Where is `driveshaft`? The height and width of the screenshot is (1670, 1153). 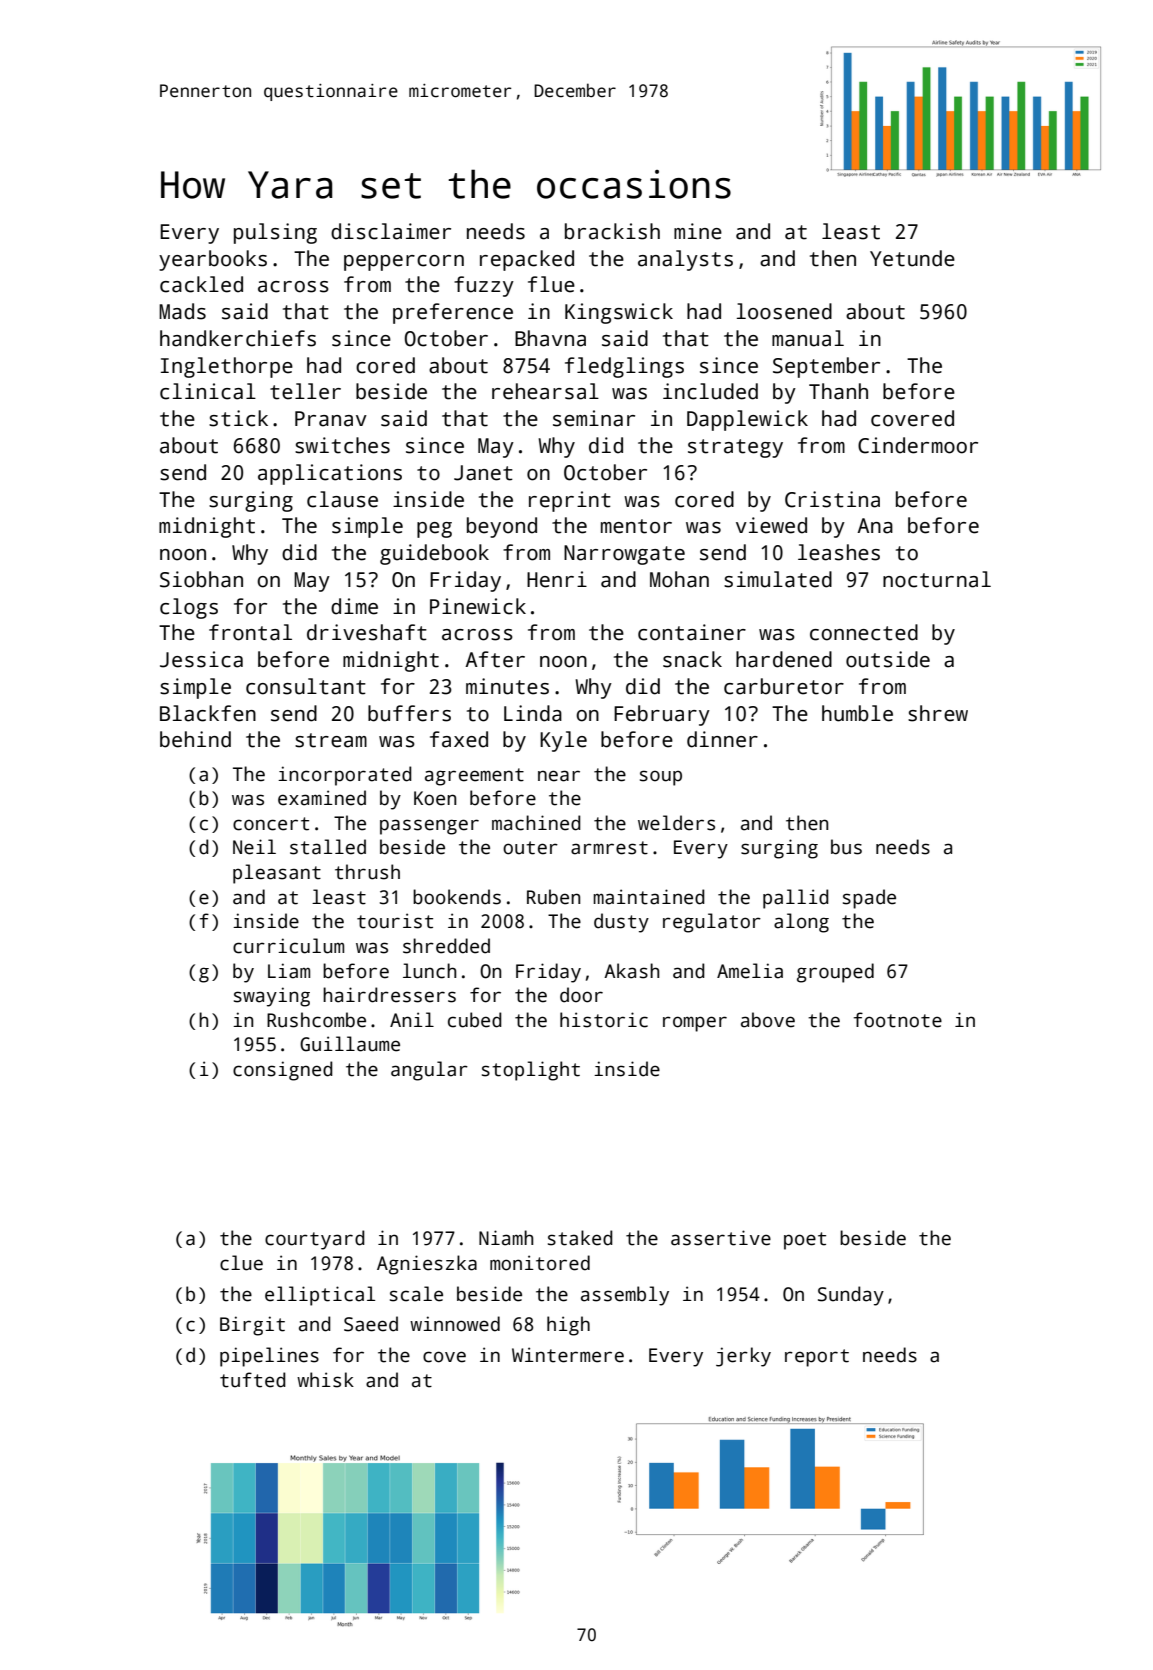 driveshaft is located at coordinates (367, 632).
